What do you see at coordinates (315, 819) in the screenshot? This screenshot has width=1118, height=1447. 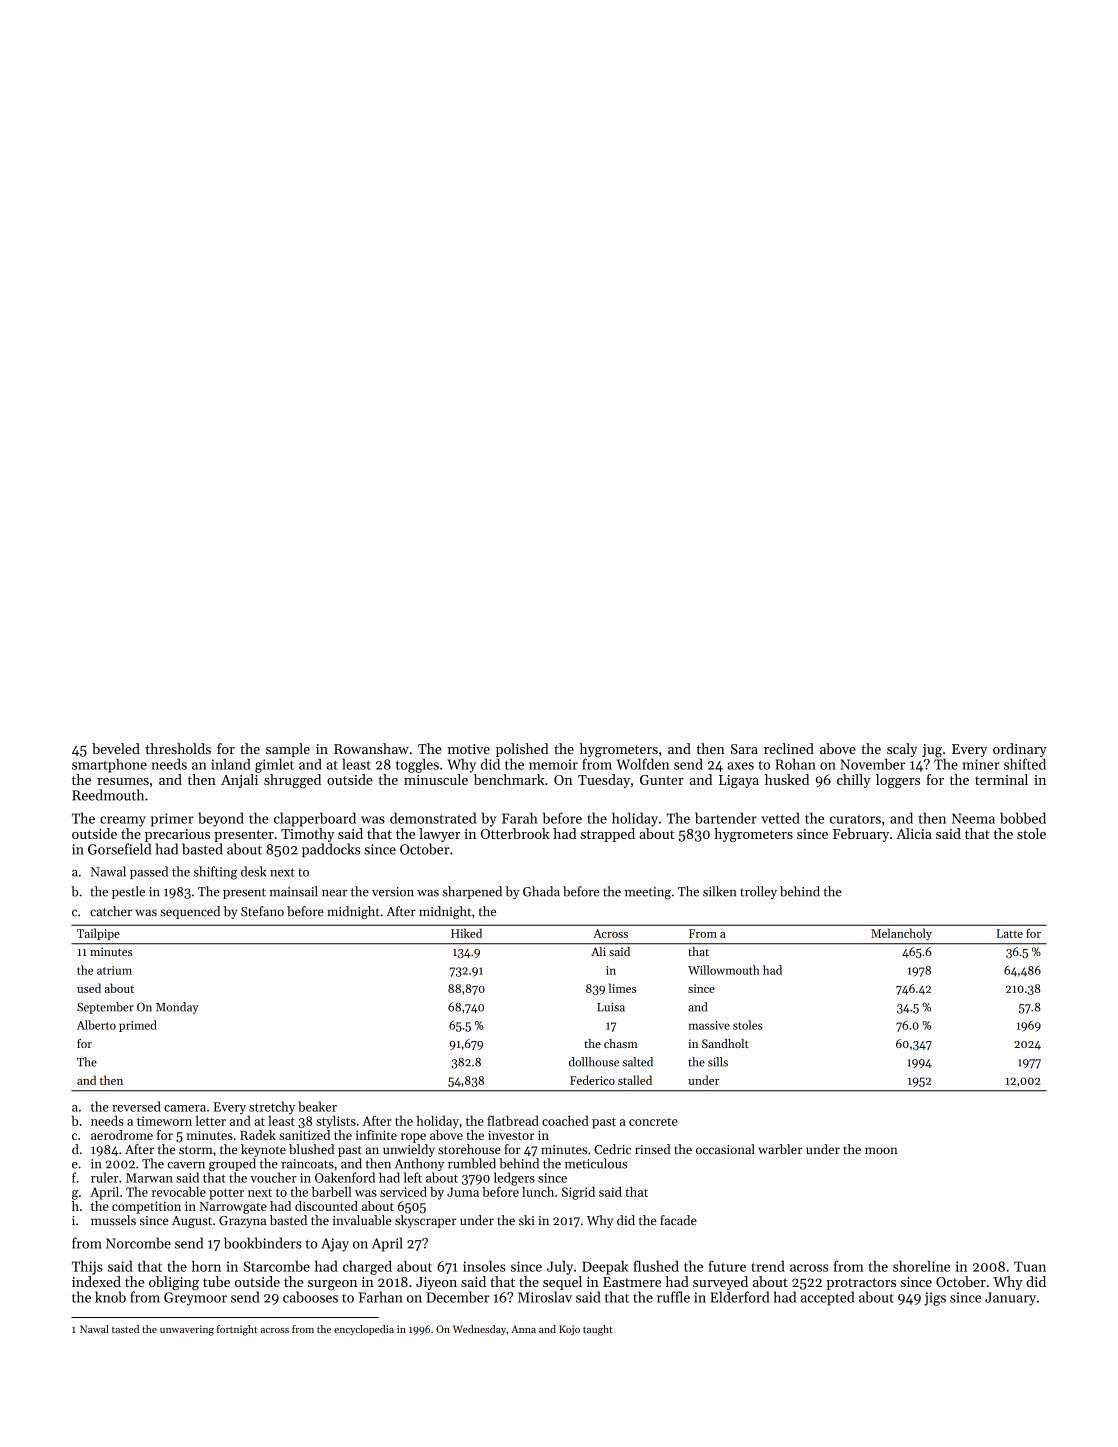 I see `clapperboard` at bounding box center [315, 819].
